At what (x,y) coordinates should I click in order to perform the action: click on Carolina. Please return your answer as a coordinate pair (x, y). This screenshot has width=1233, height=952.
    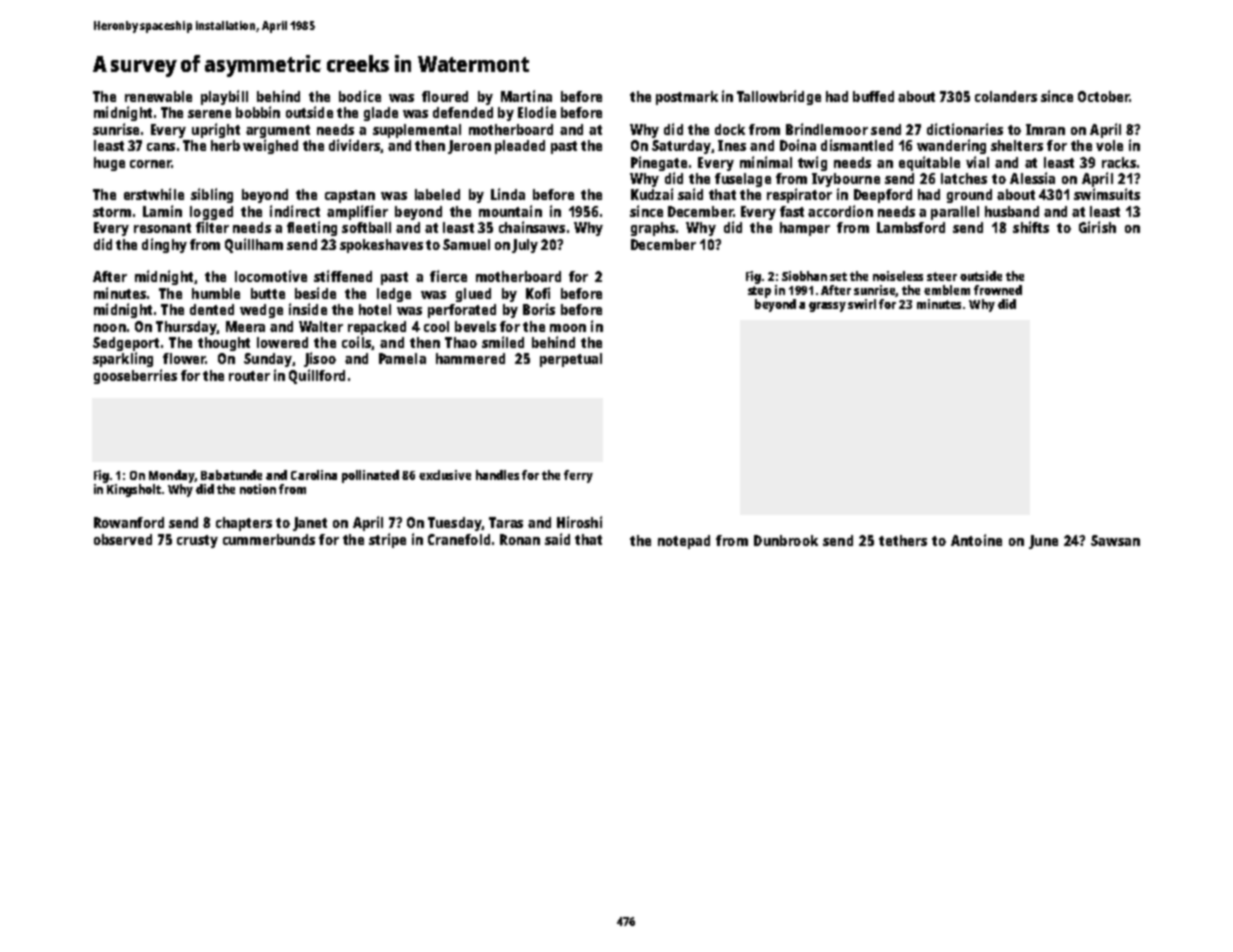
    Looking at the image, I should click on (314, 475).
